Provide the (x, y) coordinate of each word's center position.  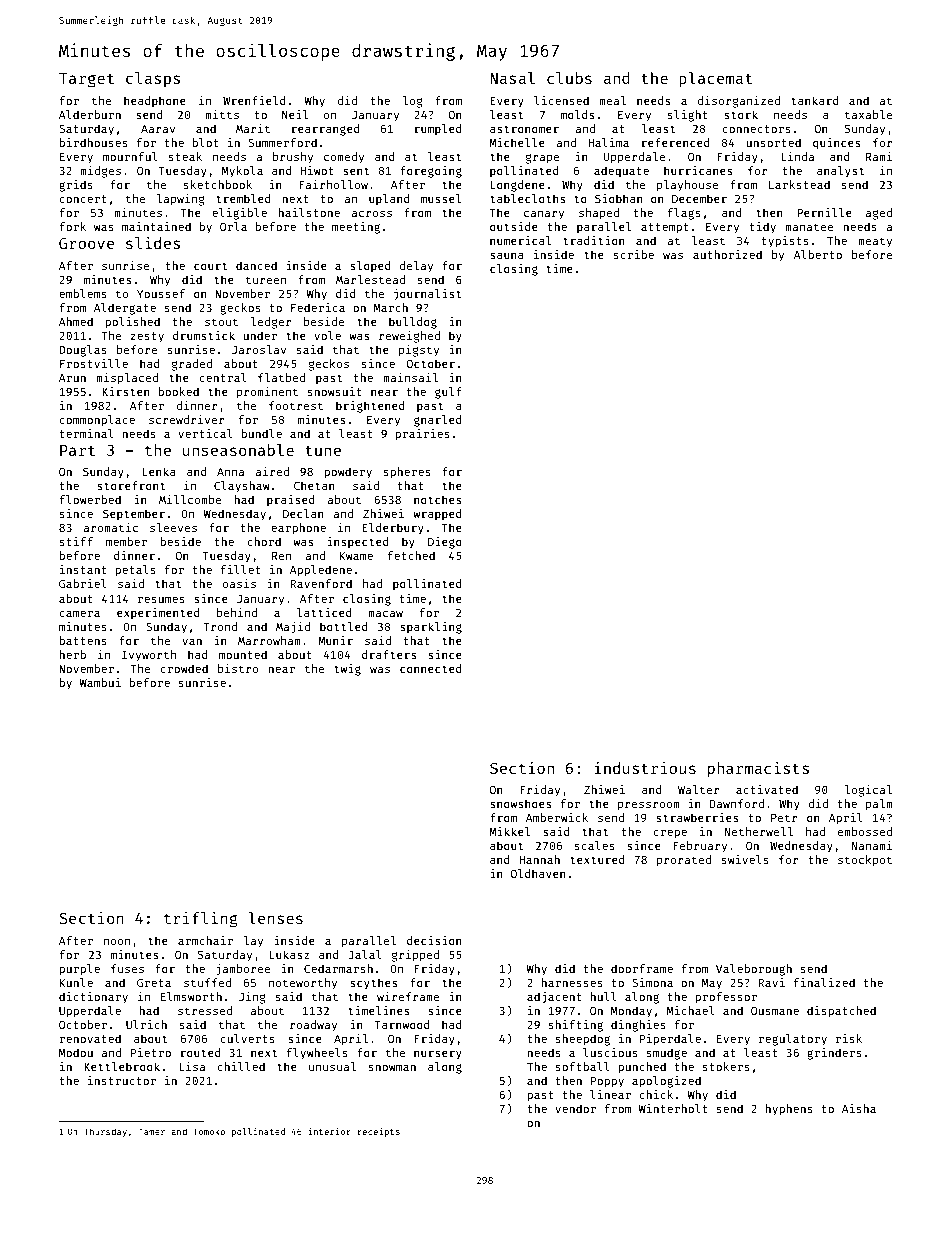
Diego (445, 543)
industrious (645, 768)
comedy (344, 158)
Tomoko (209, 1131)
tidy (762, 228)
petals (135, 571)
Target (86, 80)
